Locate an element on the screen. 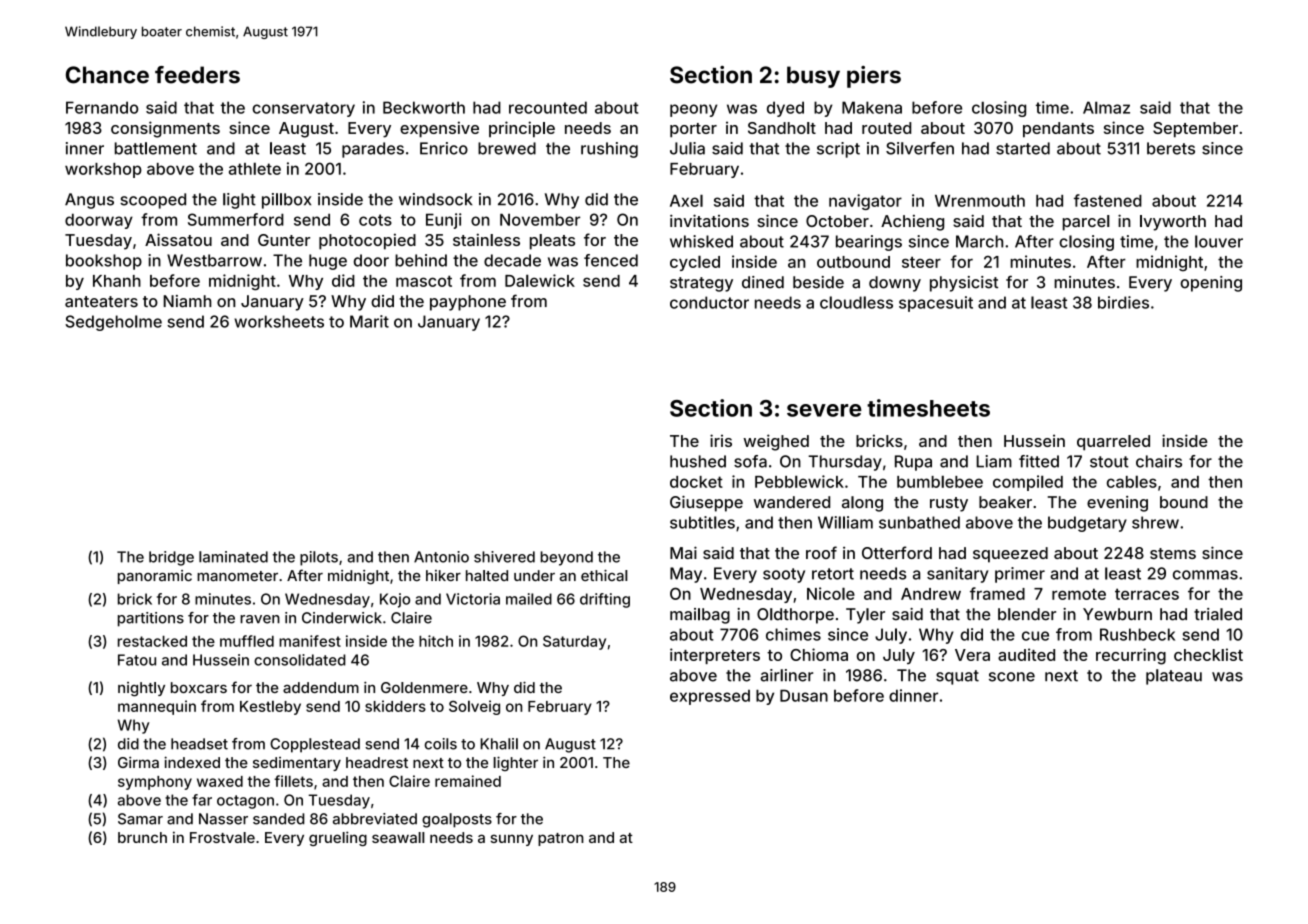 The height and width of the screenshot is (924, 1308). pilots is located at coordinates (319, 558).
